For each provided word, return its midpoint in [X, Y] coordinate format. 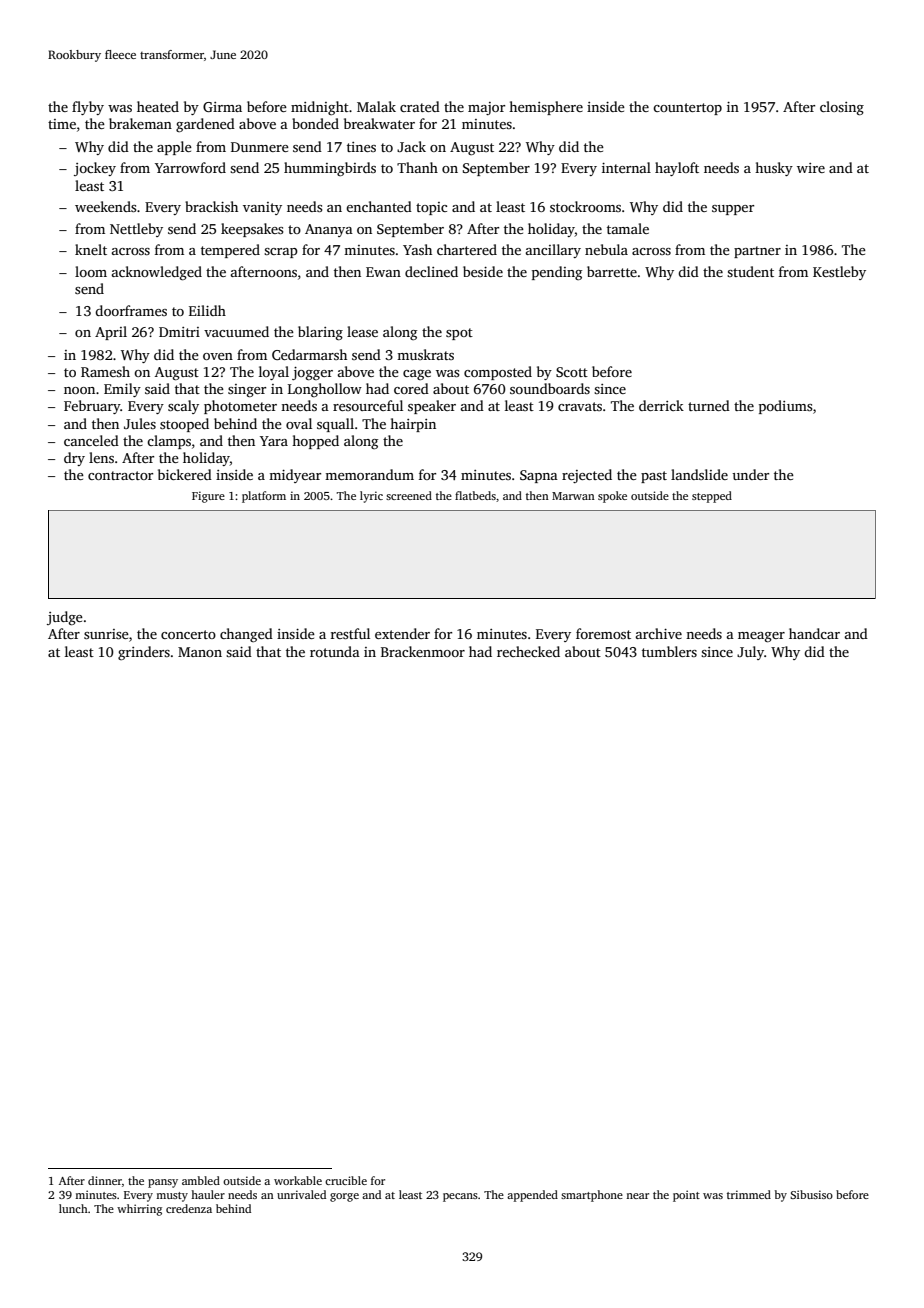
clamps [169, 442]
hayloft [677, 169]
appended [532, 1196]
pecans [460, 1197]
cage [417, 375]
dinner [105, 1180]
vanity [262, 208]
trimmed [749, 1194]
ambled [201, 1180]
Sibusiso [811, 1194]
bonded [315, 123]
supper [733, 210]
